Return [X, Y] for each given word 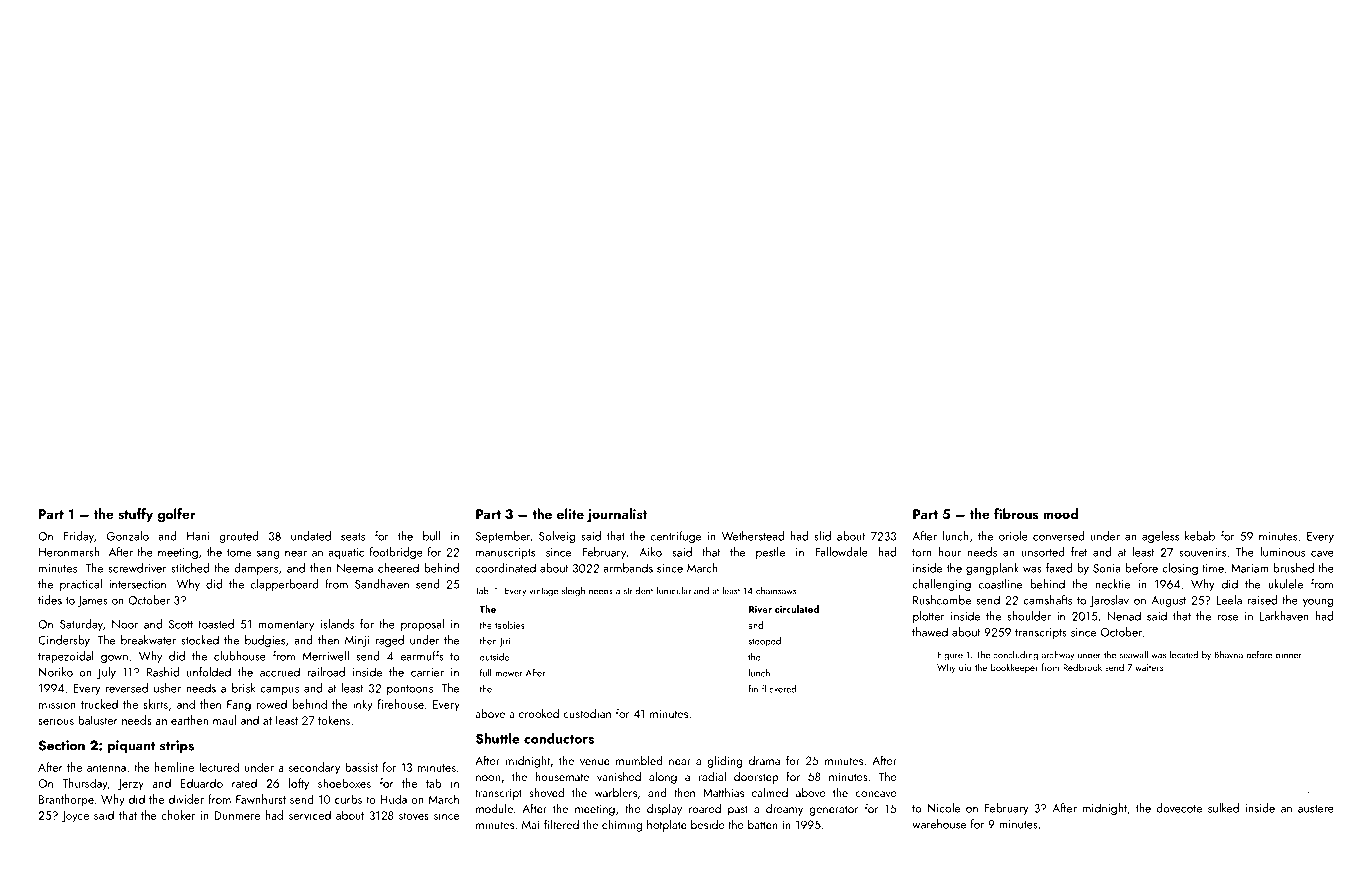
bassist [361, 767]
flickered [779, 689]
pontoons [410, 690]
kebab [1200, 536]
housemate [562, 776]
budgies [265, 641]
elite [570, 513]
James [92, 601]
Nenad [1124, 616]
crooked [539, 713]
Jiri [504, 642]
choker [178, 815]
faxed [1059, 568]
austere [1316, 809]
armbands [628, 568]
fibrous [1016, 513]
